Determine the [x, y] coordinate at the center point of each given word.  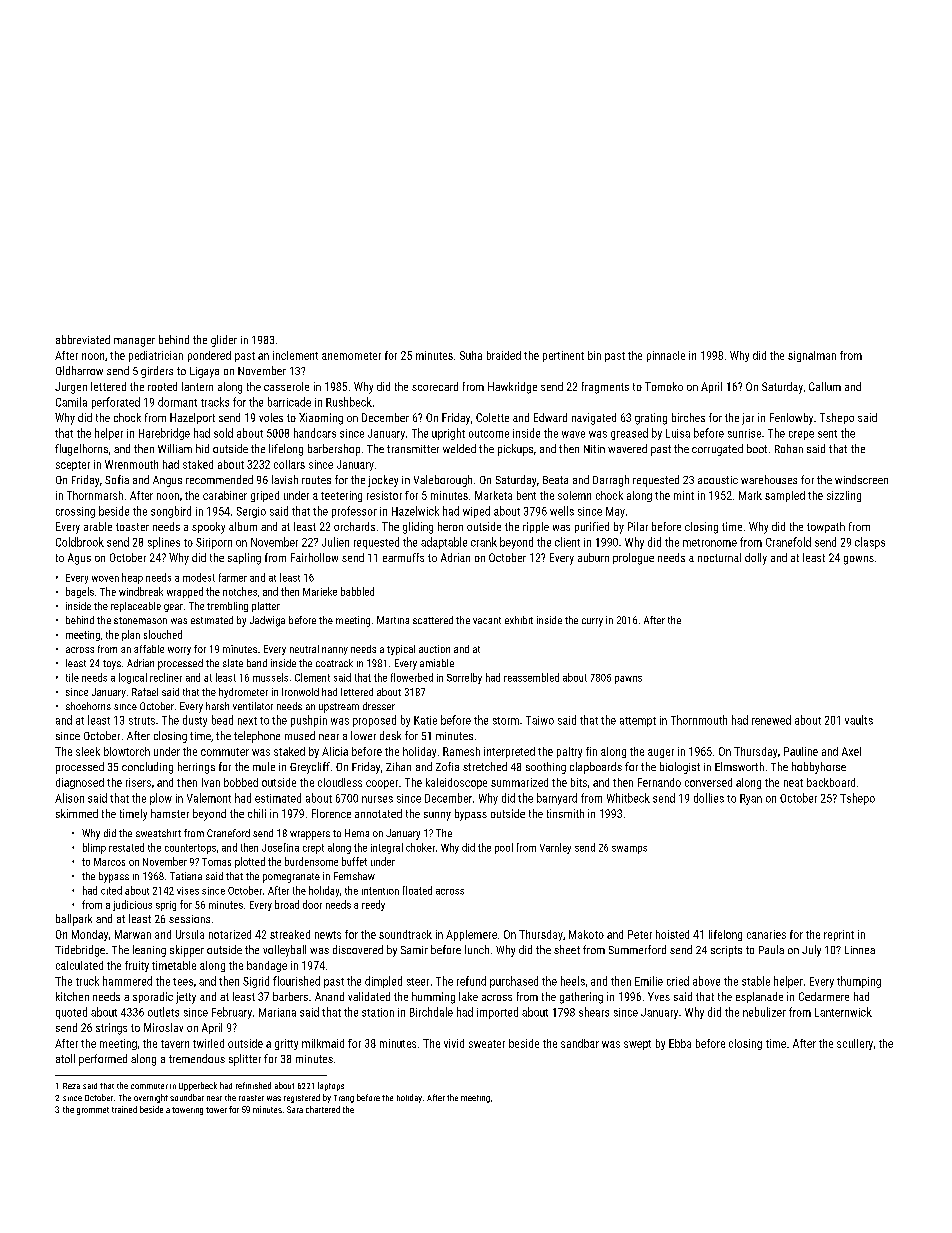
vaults [859, 720]
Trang [344, 1099]
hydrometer [243, 693]
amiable [437, 663]
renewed [771, 720]
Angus [167, 481]
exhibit [519, 620]
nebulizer [764, 1012]
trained [124, 1109]
